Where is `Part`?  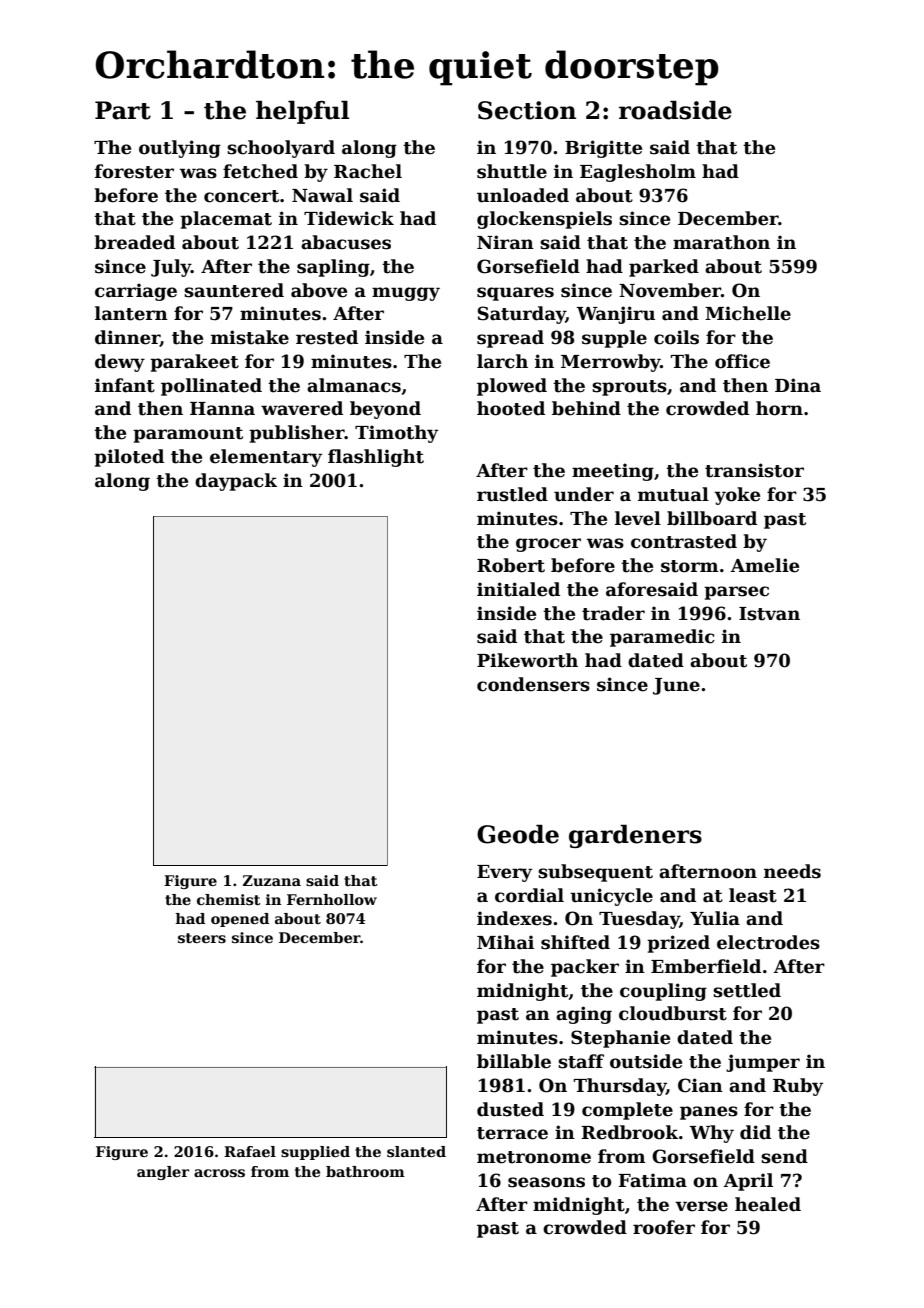 Part is located at coordinates (123, 110).
